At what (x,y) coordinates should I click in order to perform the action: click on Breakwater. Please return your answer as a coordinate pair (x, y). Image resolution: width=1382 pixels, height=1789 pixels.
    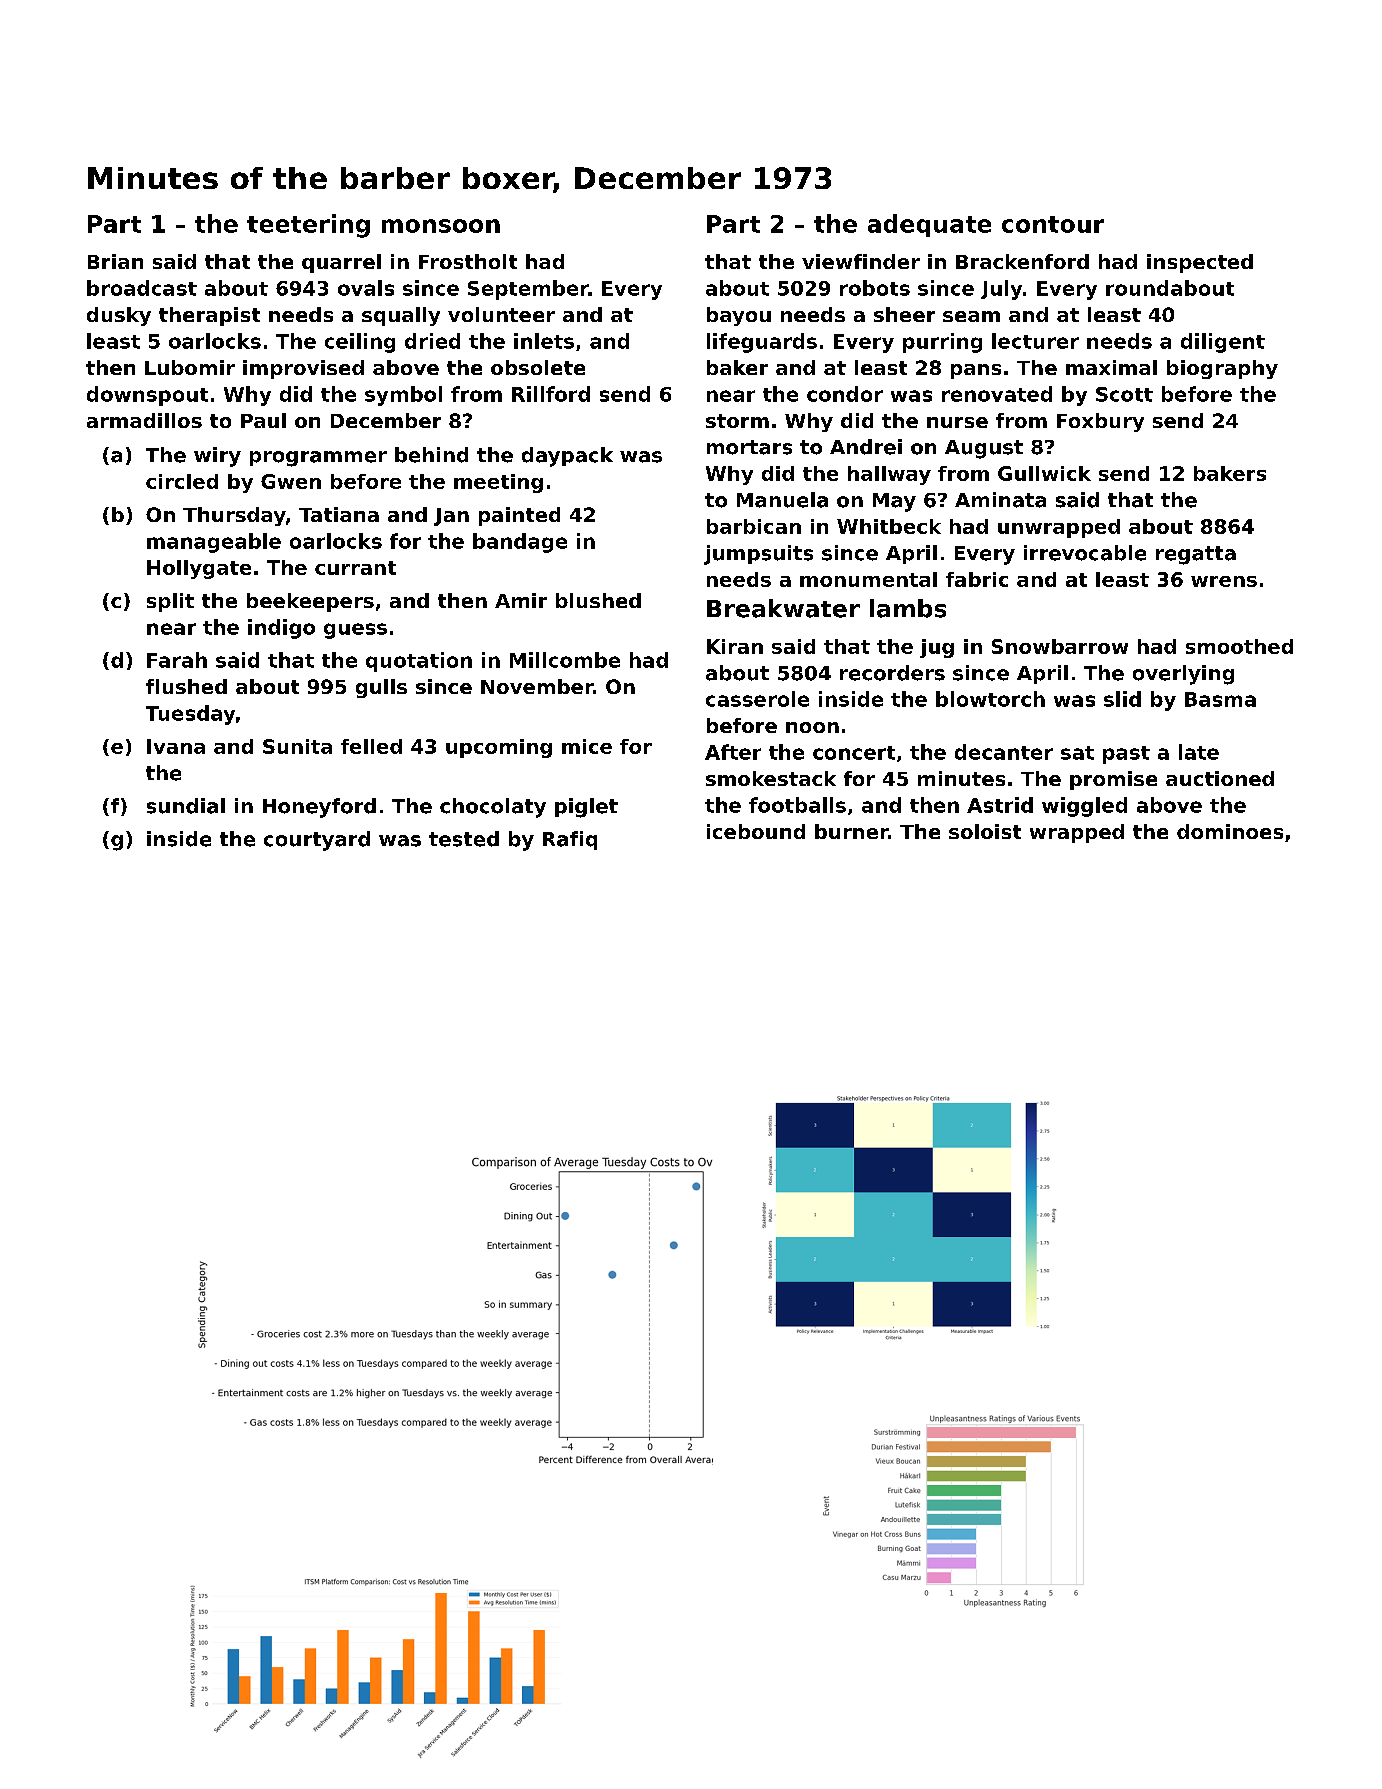
    Looking at the image, I should click on (783, 608).
